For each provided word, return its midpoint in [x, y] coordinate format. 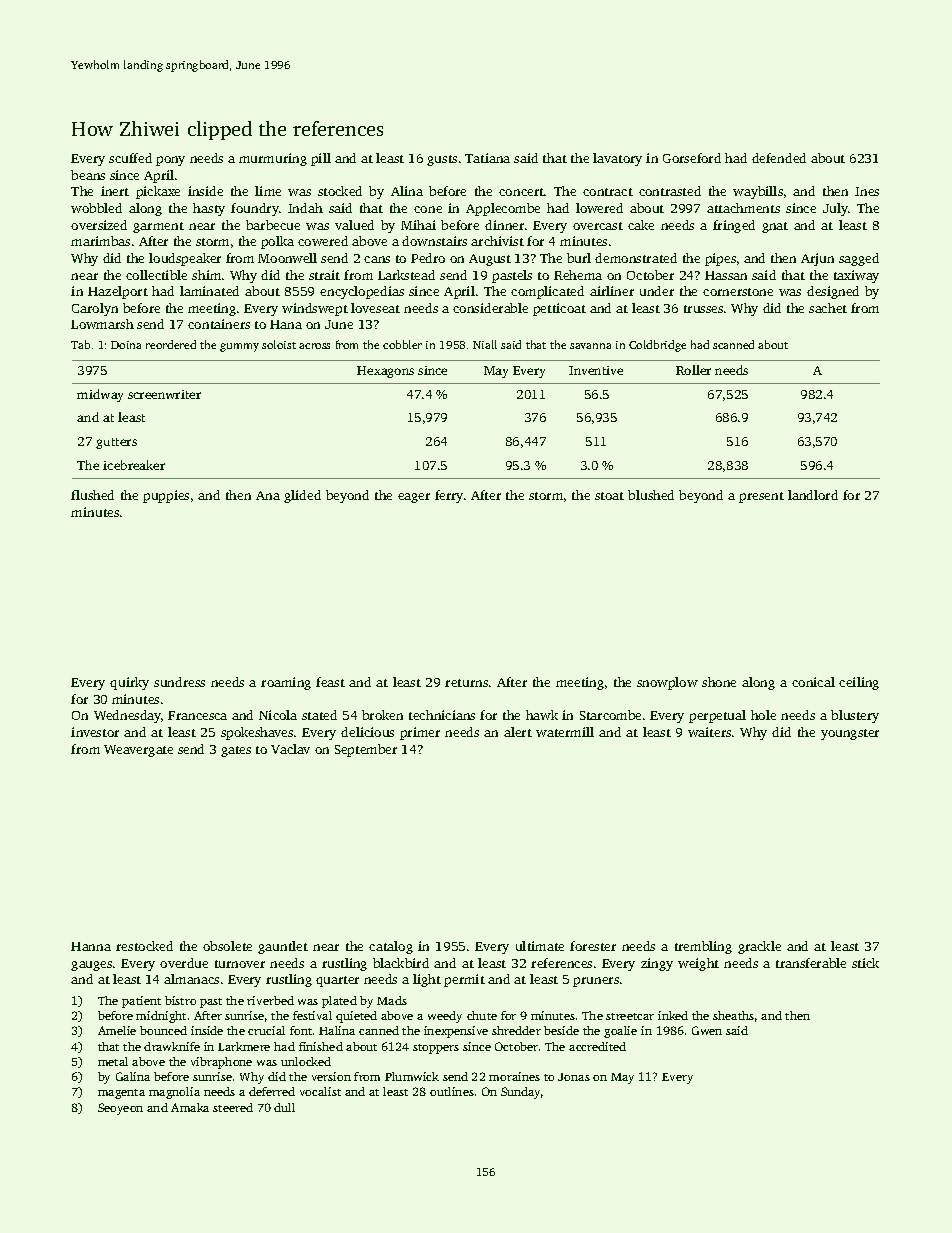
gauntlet [283, 947]
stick [865, 963]
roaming [286, 683]
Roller [693, 370]
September [366, 750]
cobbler [402, 344]
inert [115, 191]
